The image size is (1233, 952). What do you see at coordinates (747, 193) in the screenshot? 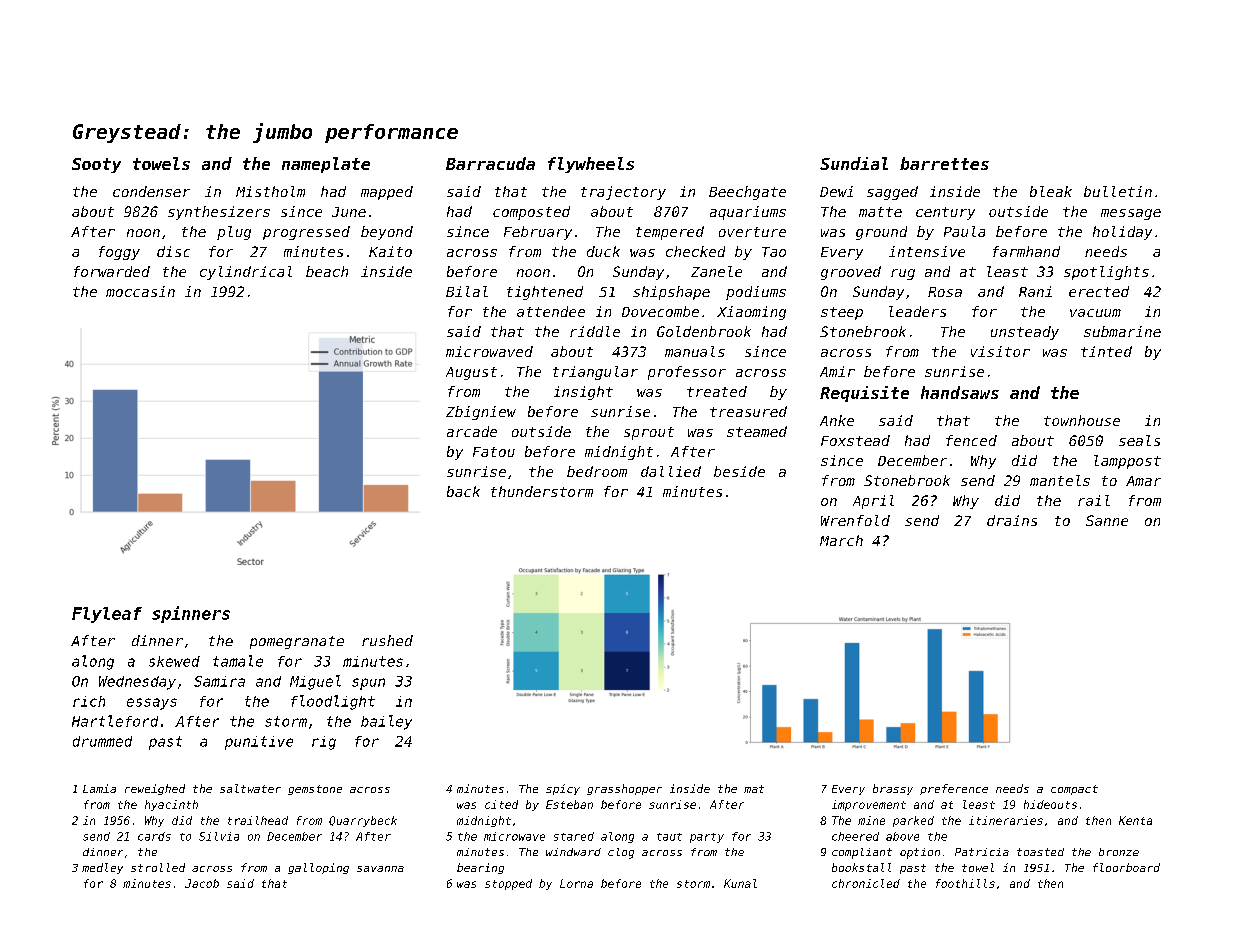
I see `Beechgate` at bounding box center [747, 193].
